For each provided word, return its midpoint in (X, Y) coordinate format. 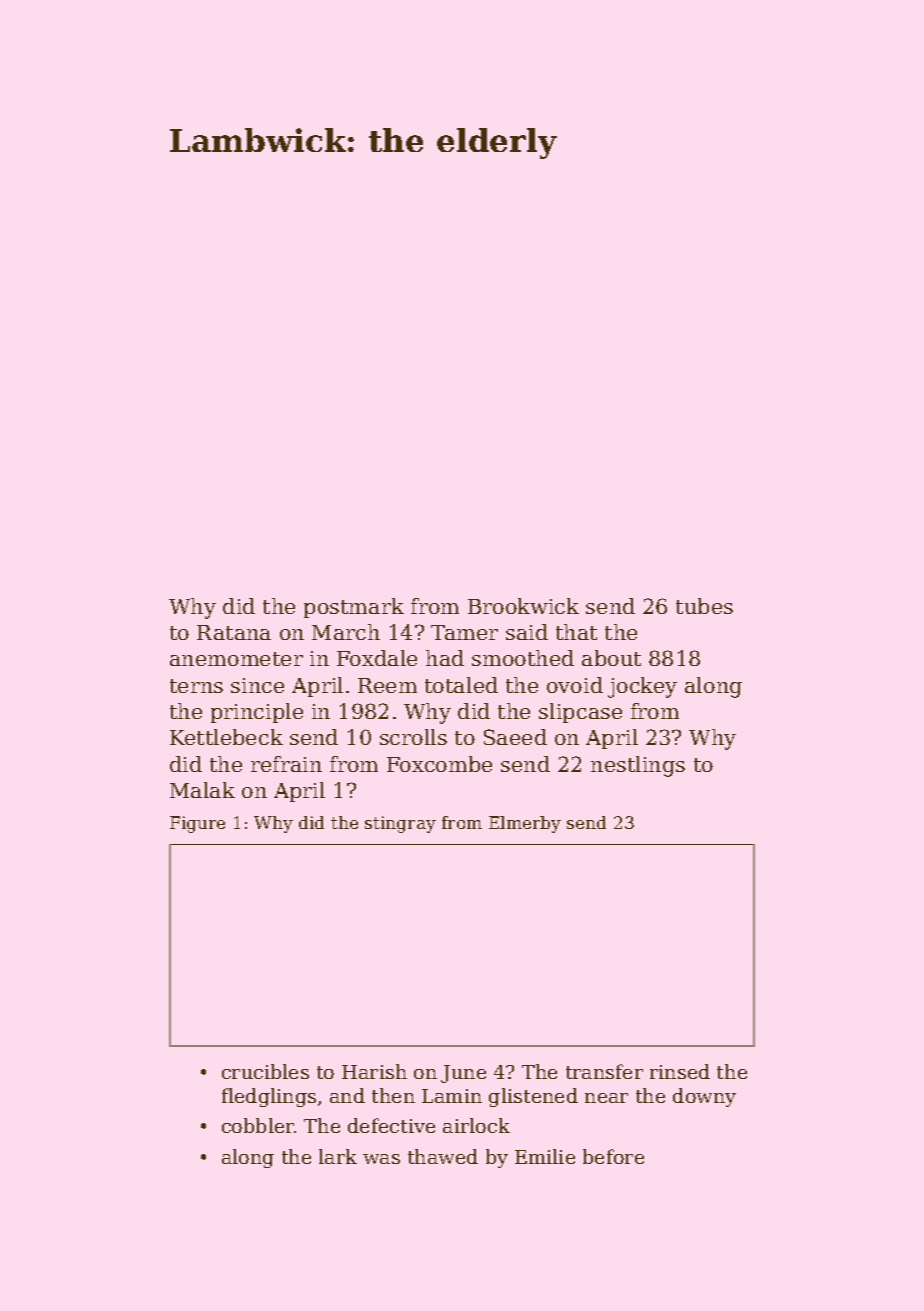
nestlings (638, 766)
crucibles (265, 1071)
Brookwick (523, 606)
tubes (704, 606)
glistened (533, 1097)
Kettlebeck (226, 737)
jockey (642, 687)
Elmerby (525, 824)
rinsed (680, 1071)
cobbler (258, 1125)
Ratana (234, 632)
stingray (400, 824)
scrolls (413, 737)
